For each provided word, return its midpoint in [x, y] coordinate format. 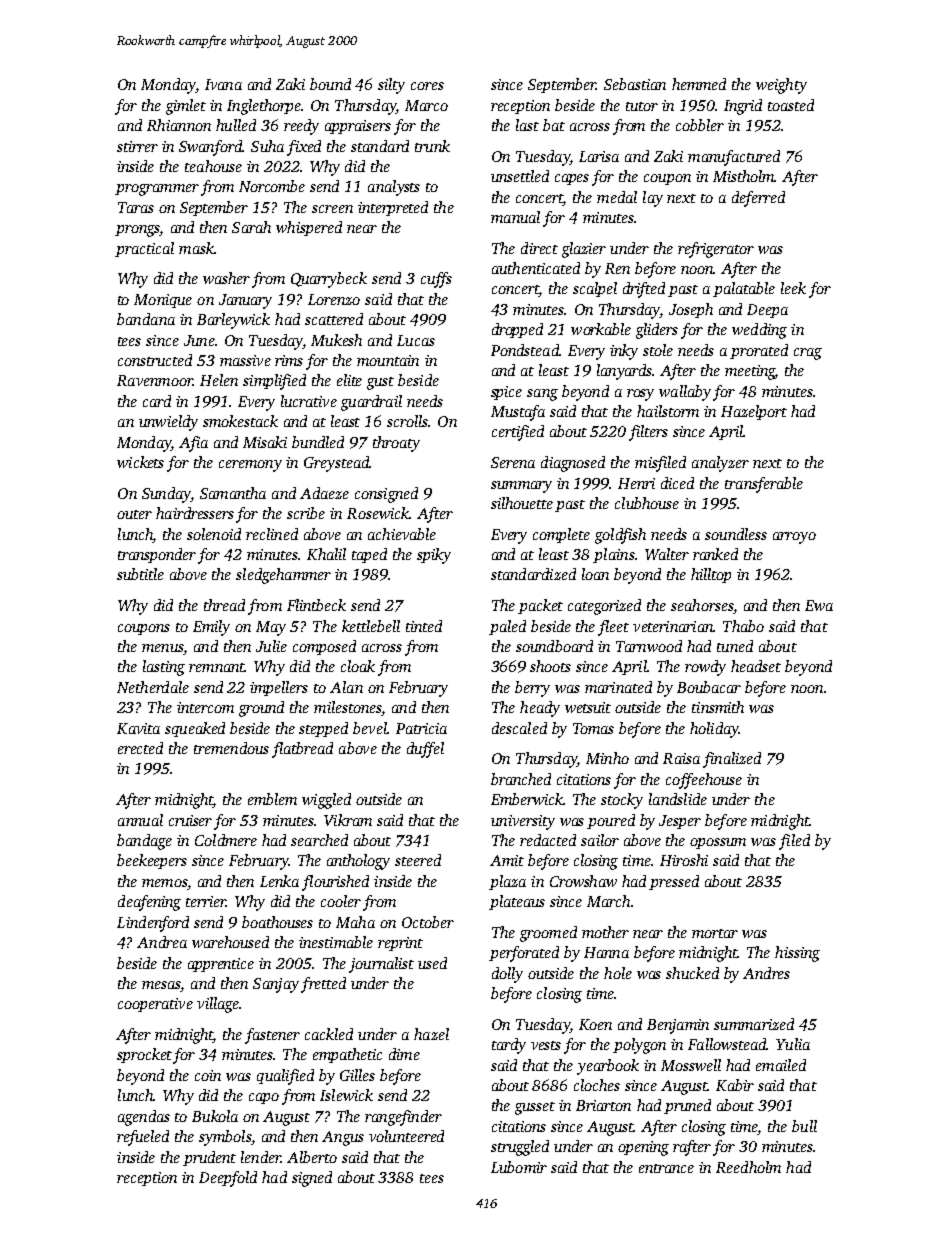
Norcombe [272, 186]
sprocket [144, 1055]
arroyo [794, 538]
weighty [781, 86]
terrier [206, 901]
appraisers [358, 127]
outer [134, 514]
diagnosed [573, 464]
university [523, 822]
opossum [718, 843]
